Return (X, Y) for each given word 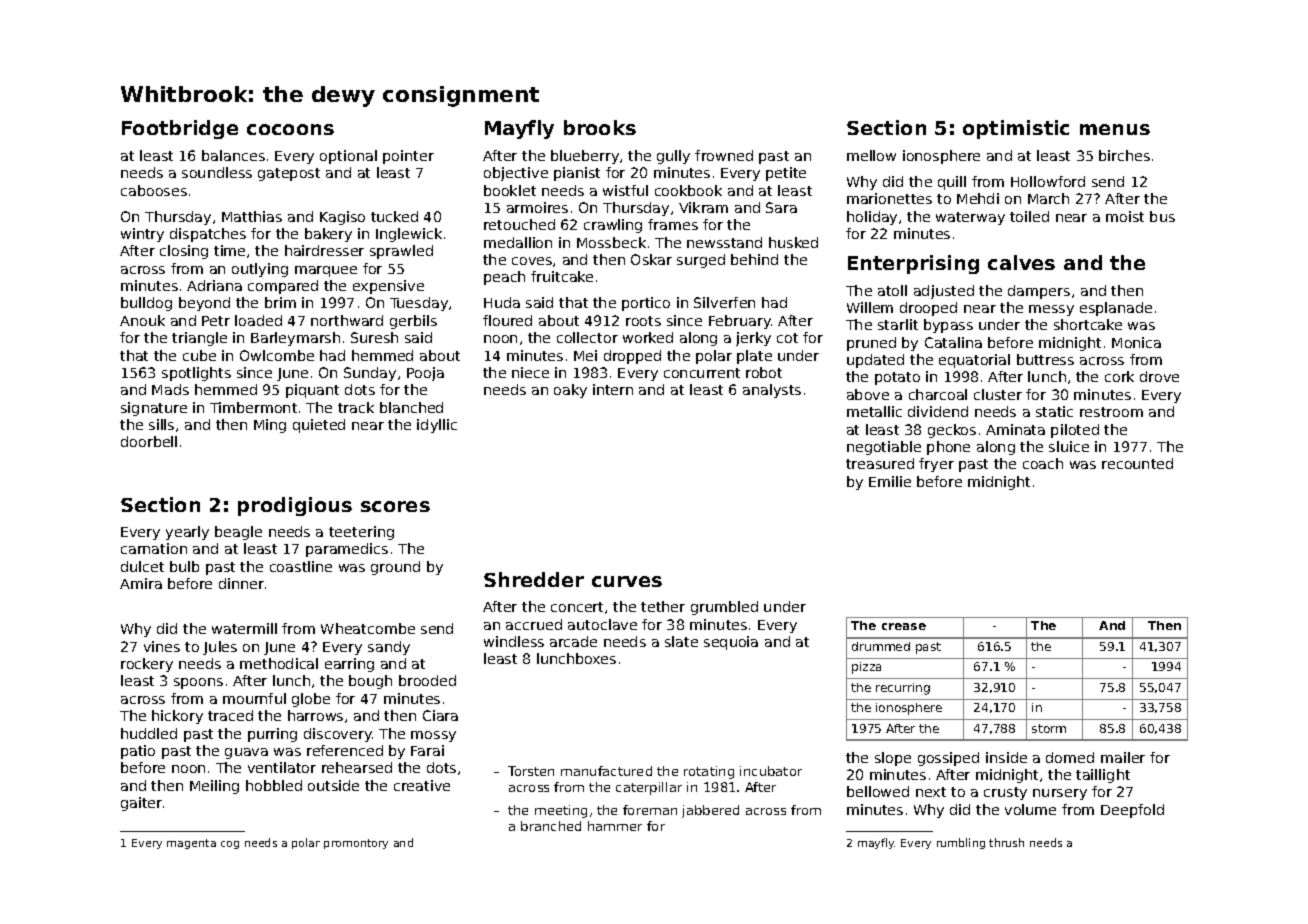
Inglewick (409, 235)
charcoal (938, 394)
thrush (1006, 842)
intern (613, 389)
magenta (191, 844)
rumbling (961, 843)
